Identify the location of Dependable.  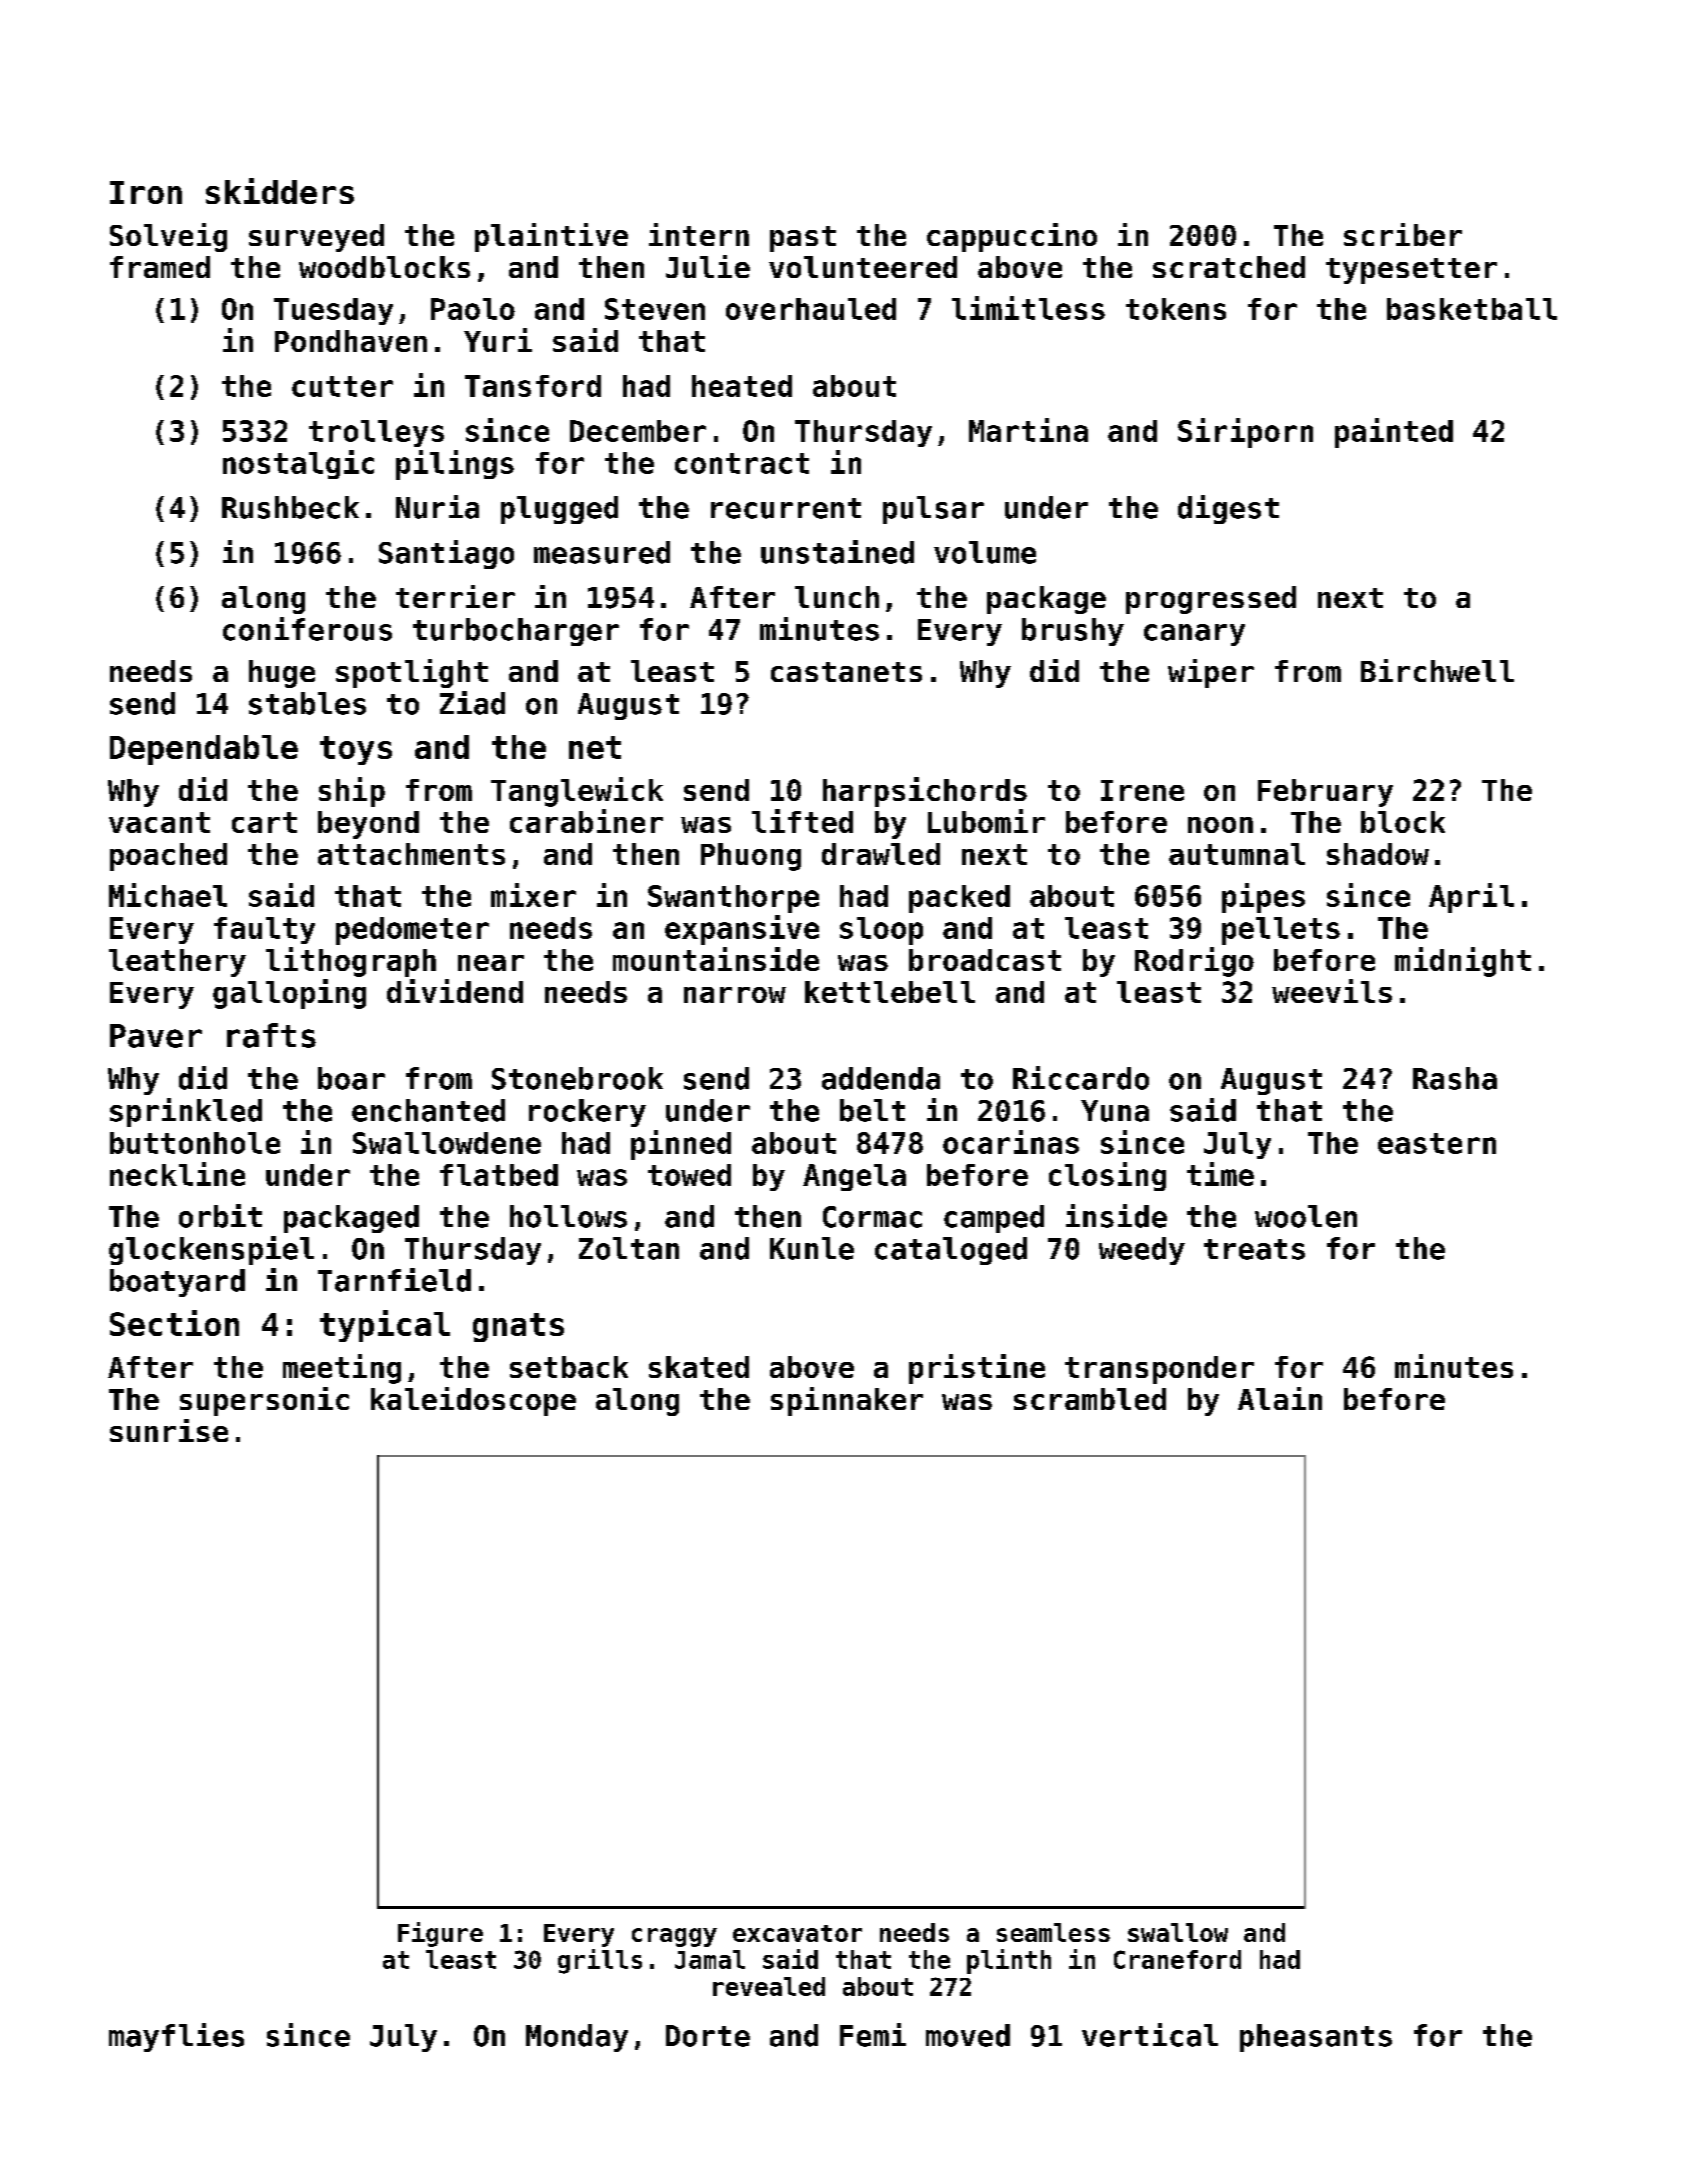
(204, 750).
